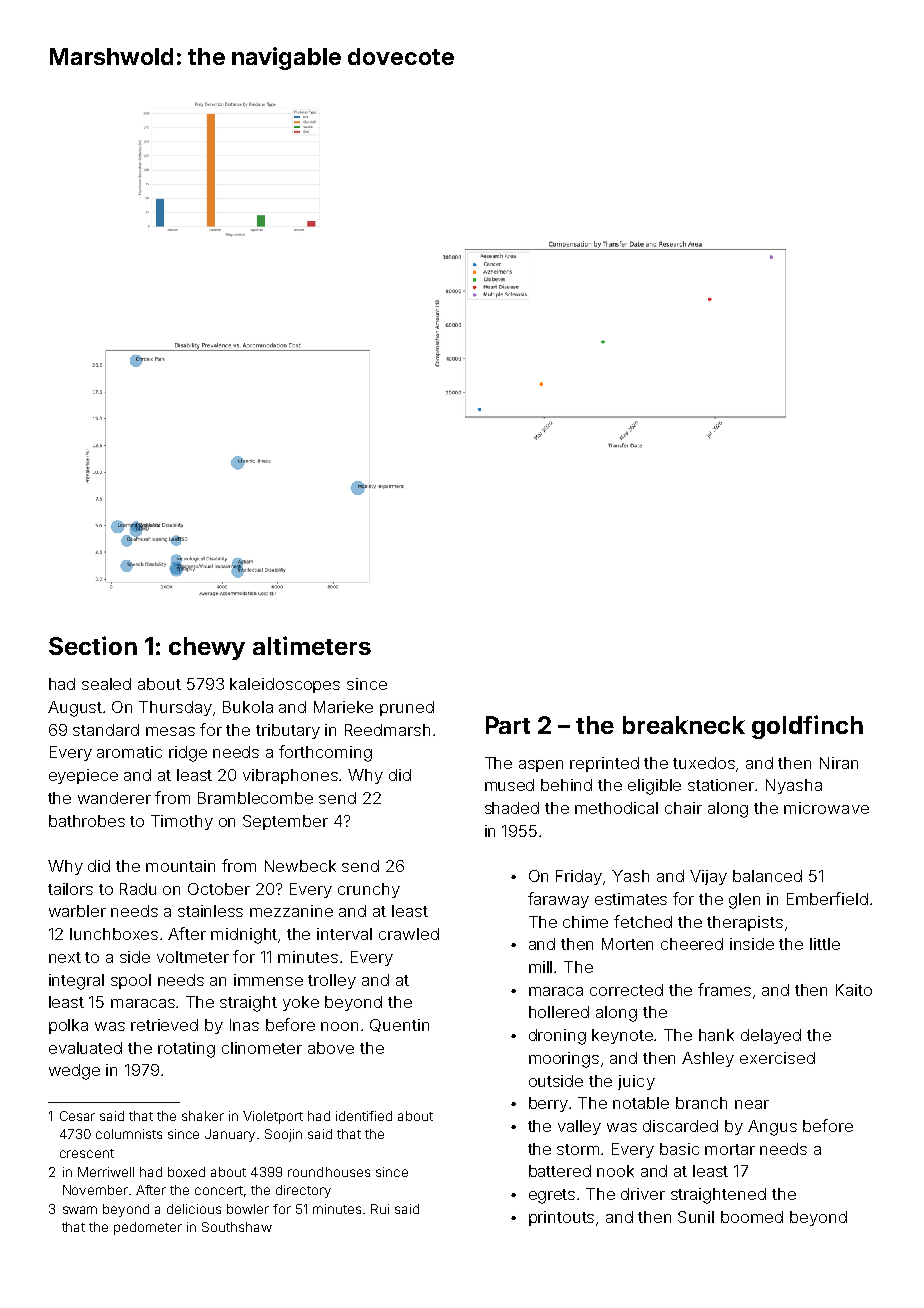  I want to click on Radu, so click(138, 889).
